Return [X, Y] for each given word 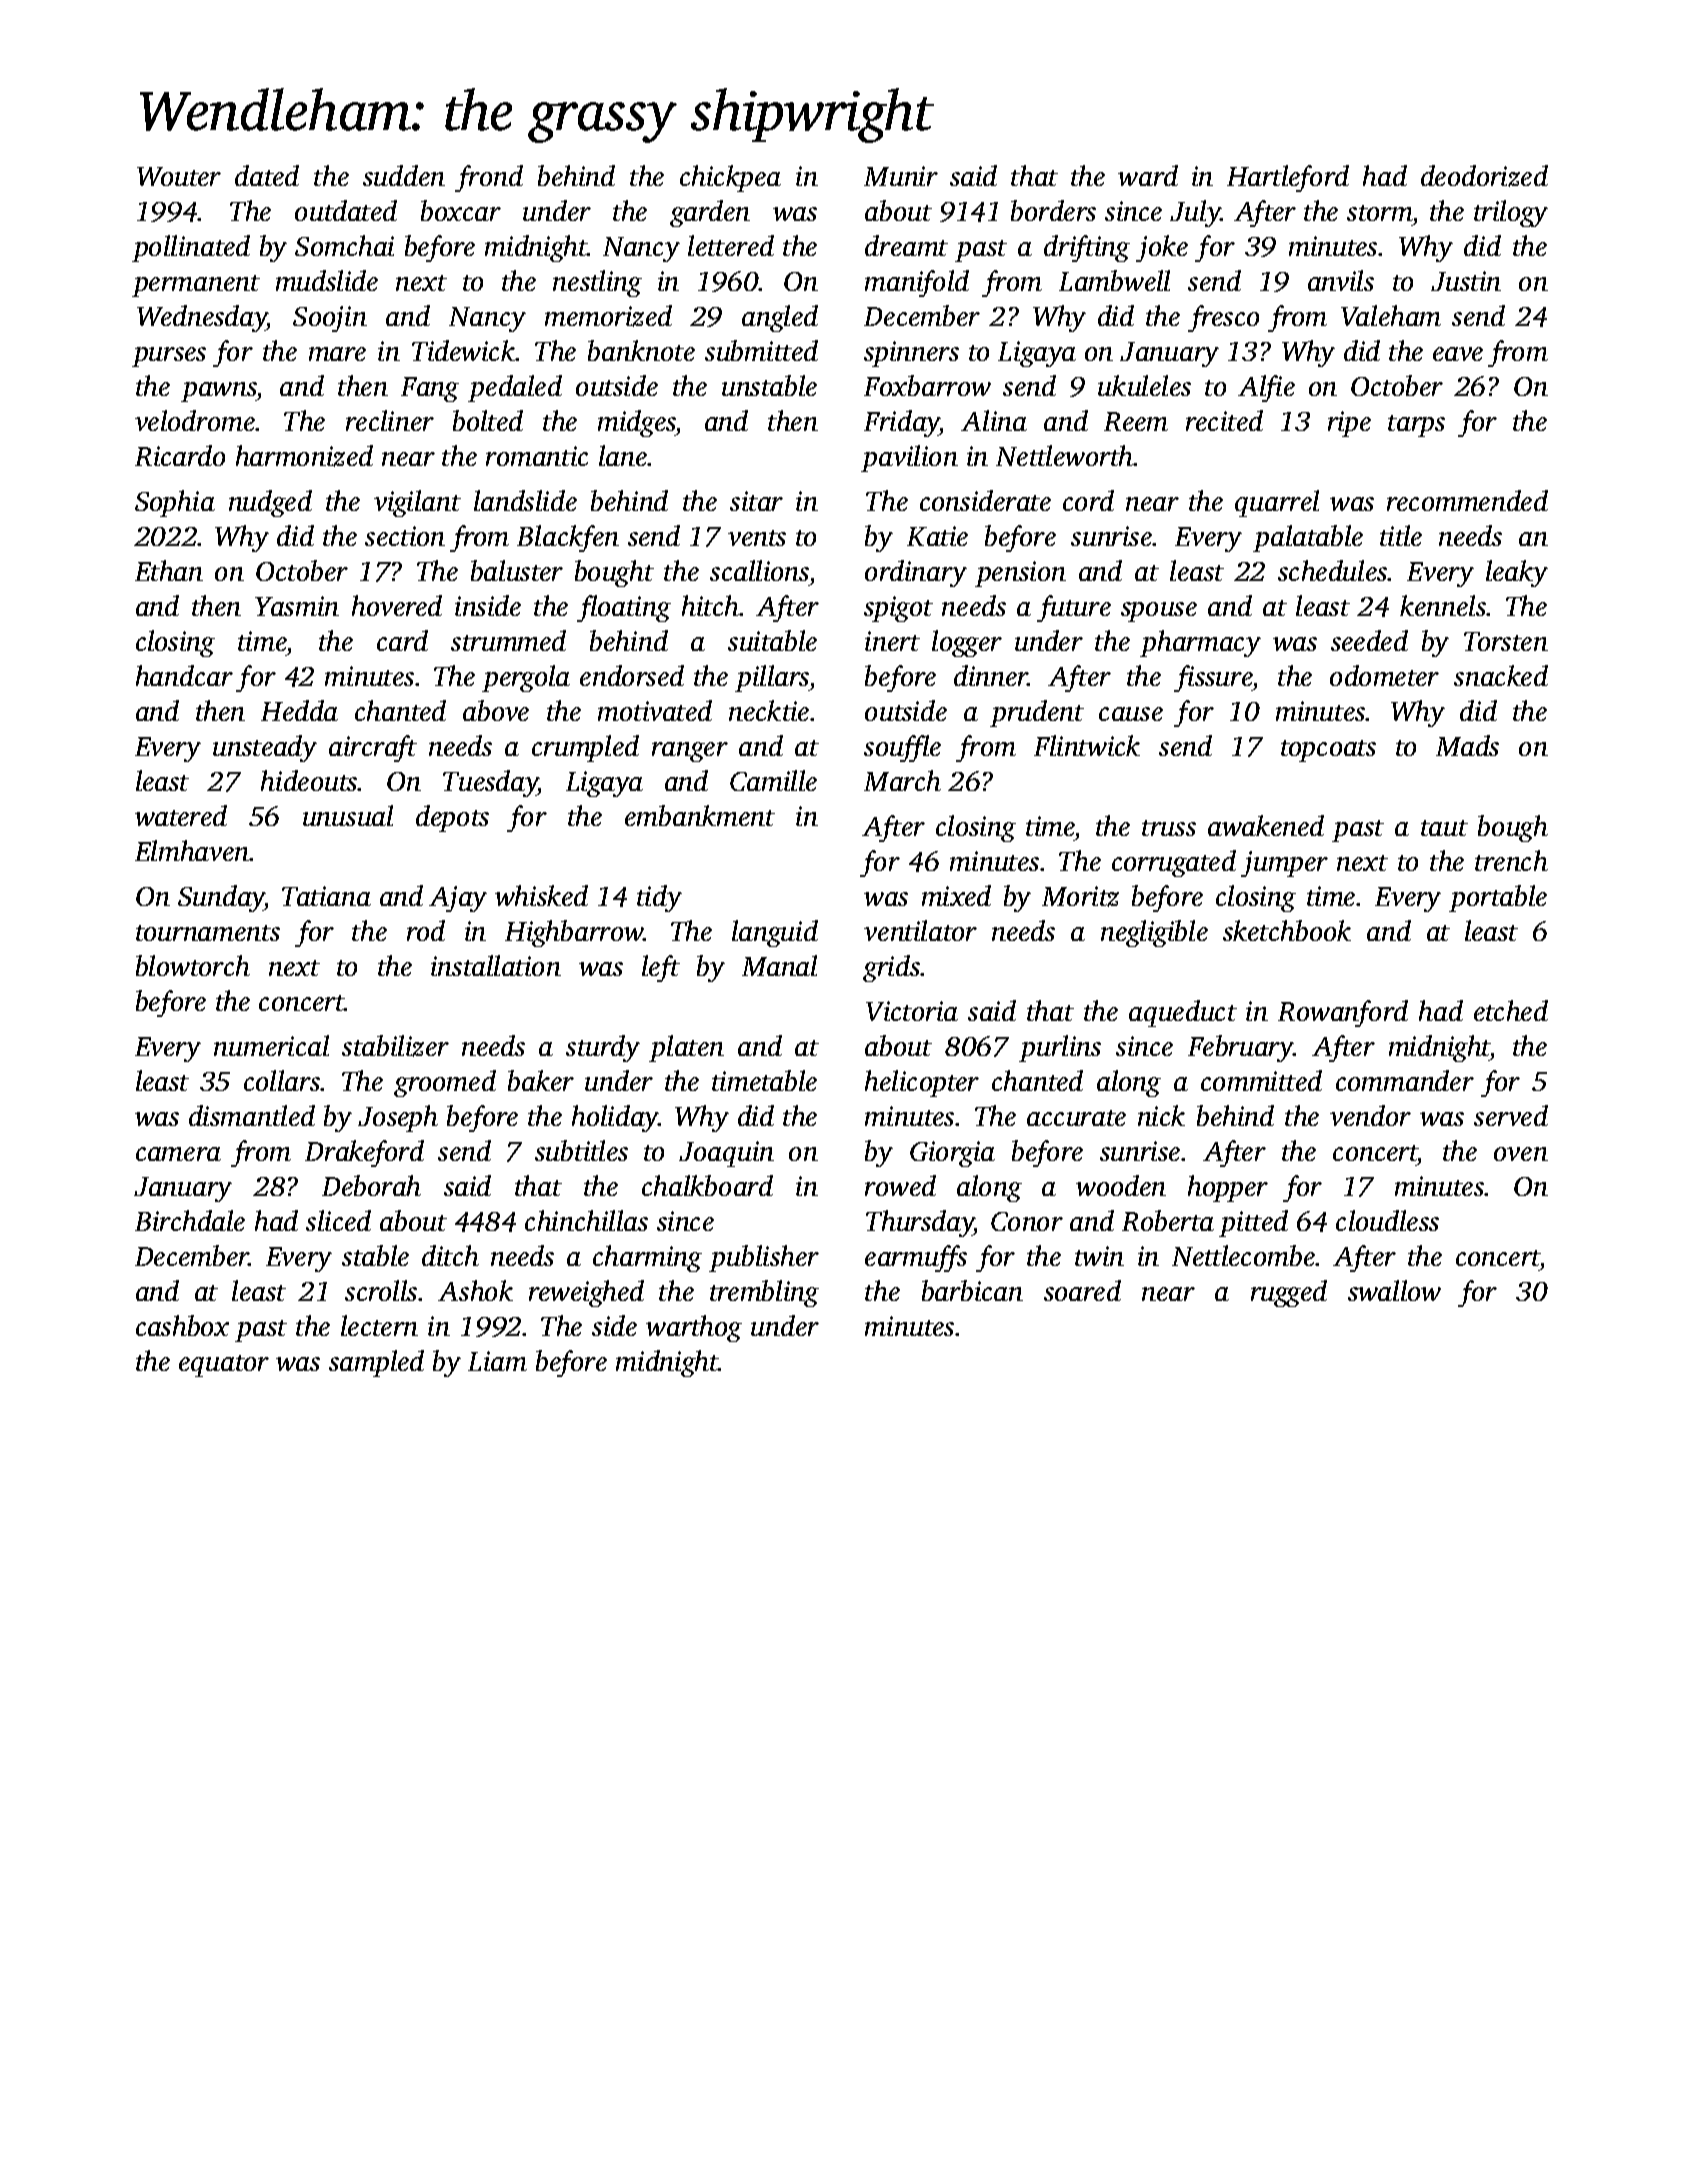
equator [224, 1366]
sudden [404, 175]
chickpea [730, 178]
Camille [773, 780]
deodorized [1484, 176]
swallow [1394, 1290]
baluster [517, 570]
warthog [694, 1328]
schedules [1333, 570]
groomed [445, 1083]
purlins [1060, 1048]
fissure [1213, 678]
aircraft [373, 748]
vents [757, 538]
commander [1405, 1080]
